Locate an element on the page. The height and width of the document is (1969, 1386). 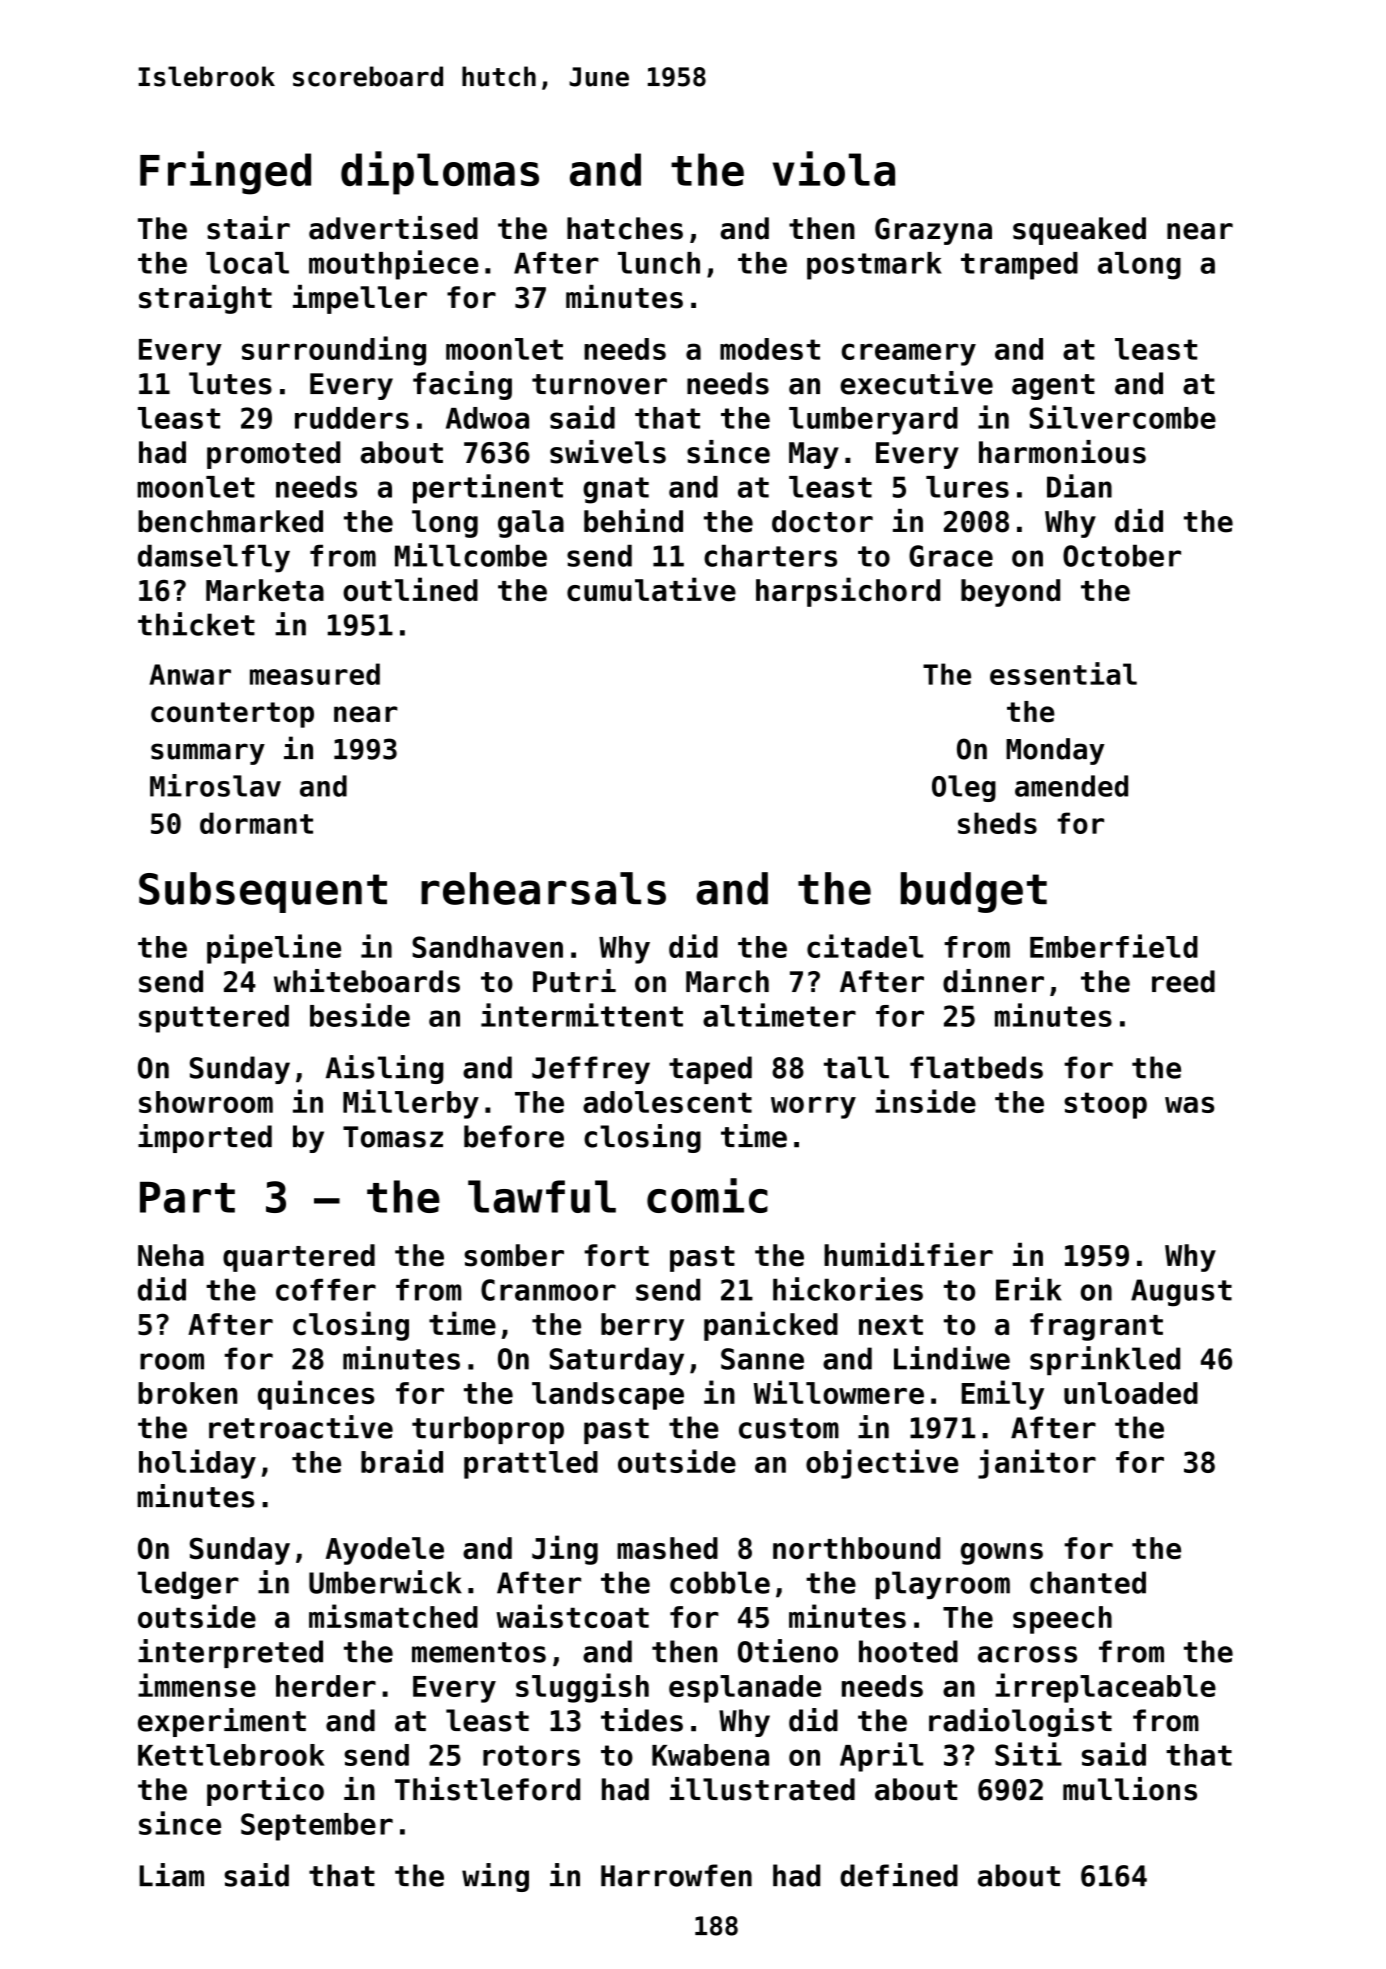
custom is located at coordinates (789, 1428).
